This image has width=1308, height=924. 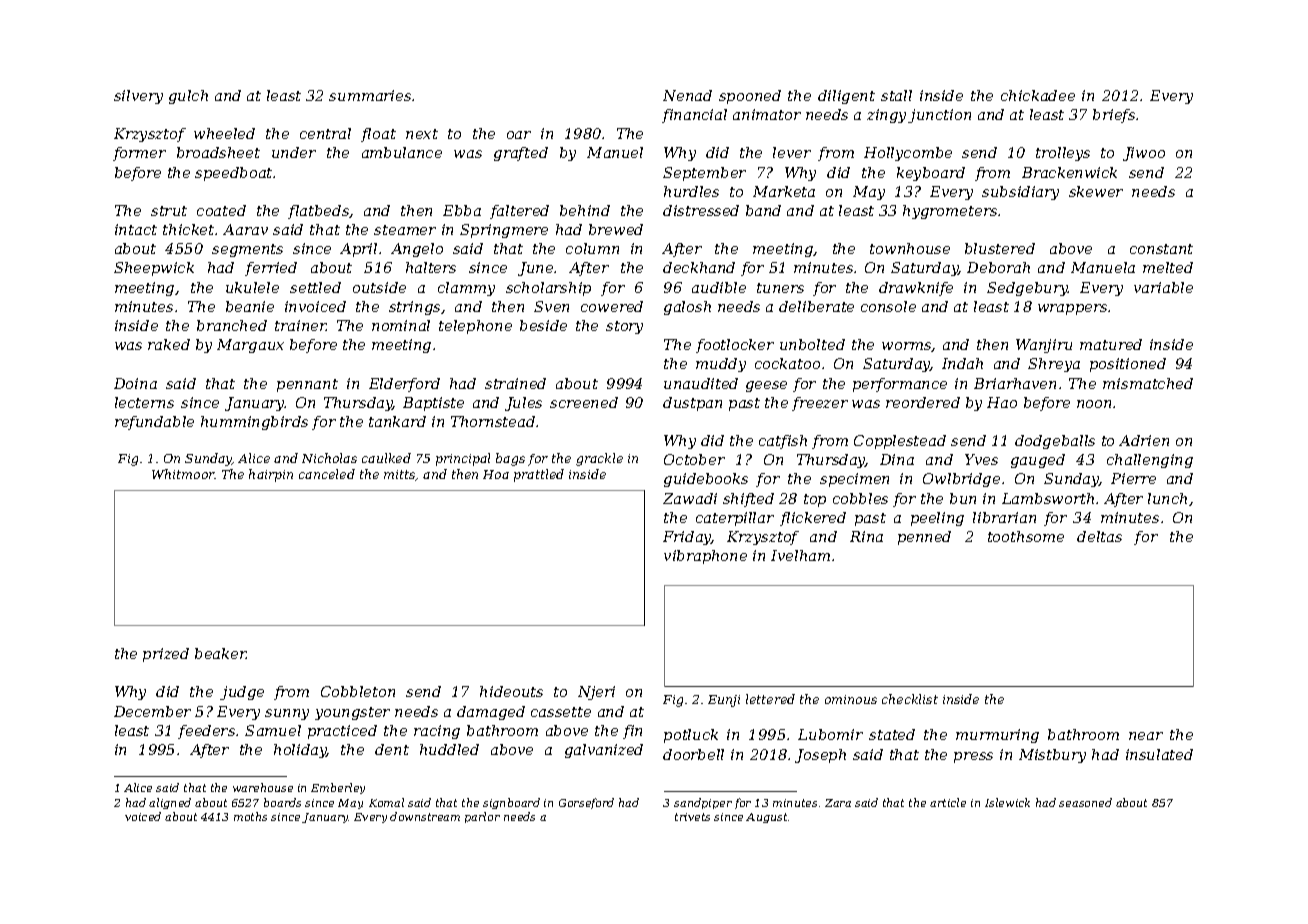 What do you see at coordinates (342, 732) in the image?
I see `practiced` at bounding box center [342, 732].
